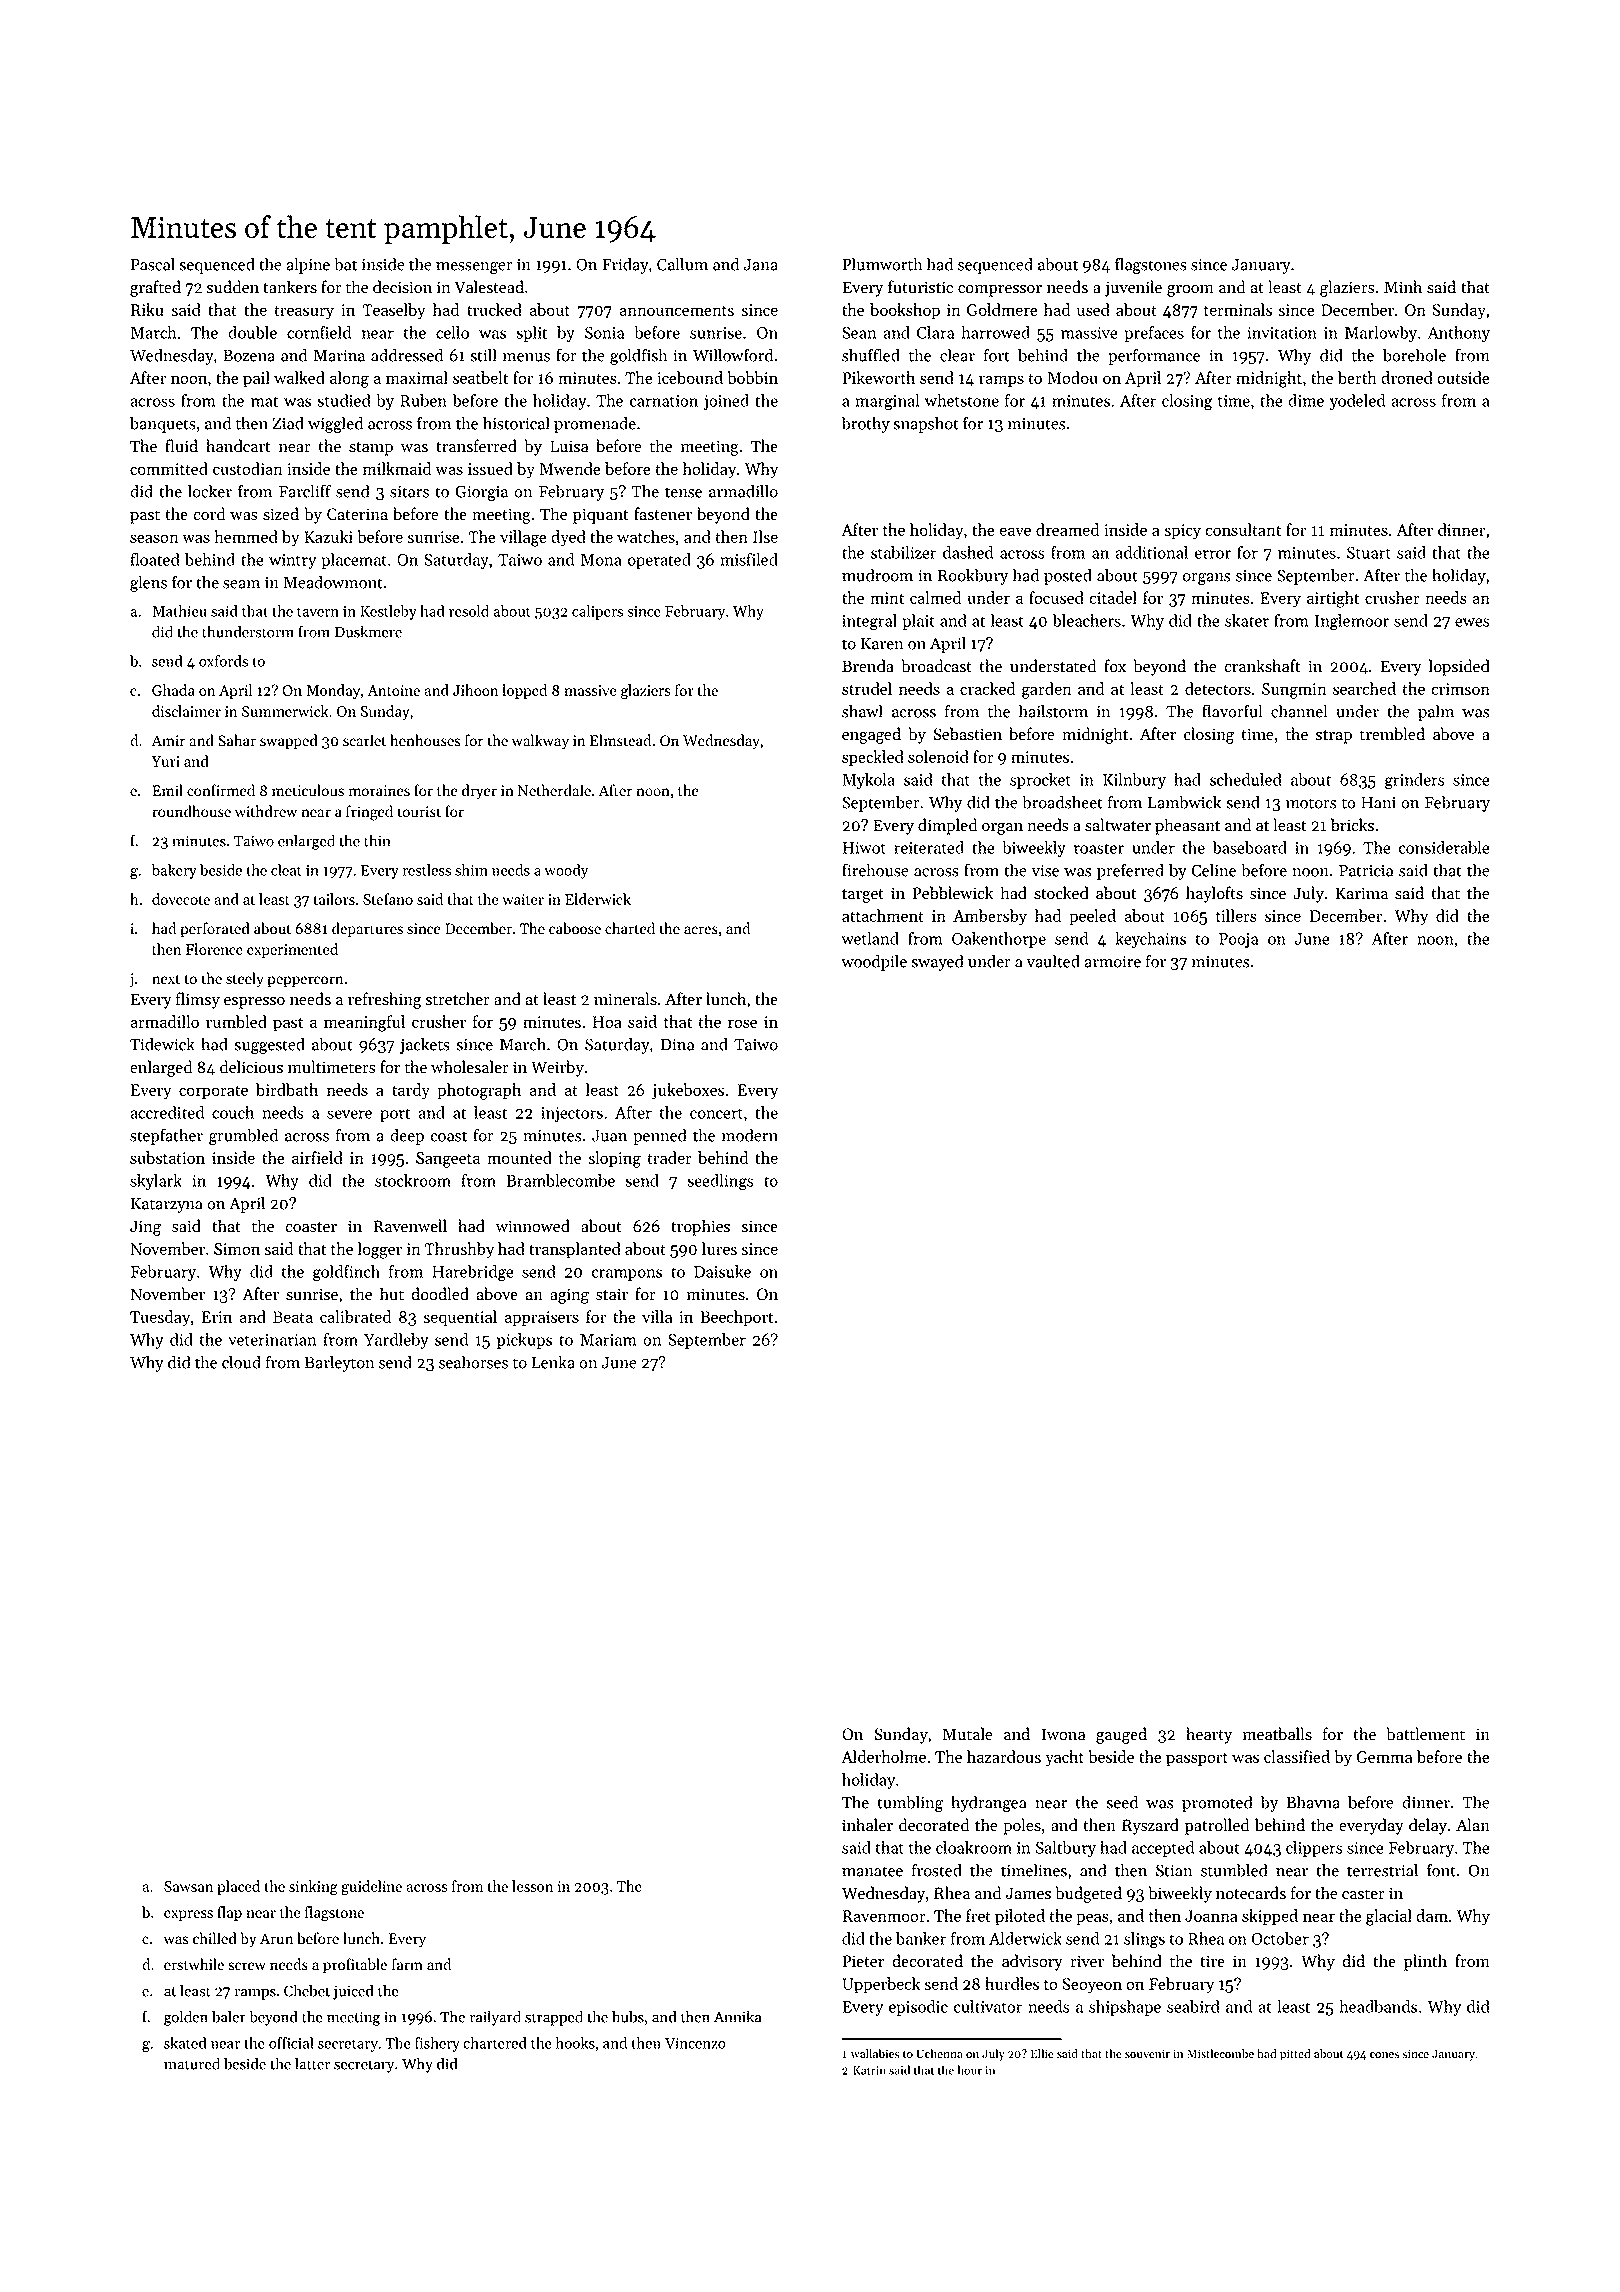 The height and width of the document is (2292, 1620). I want to click on gauged, so click(1121, 1735).
